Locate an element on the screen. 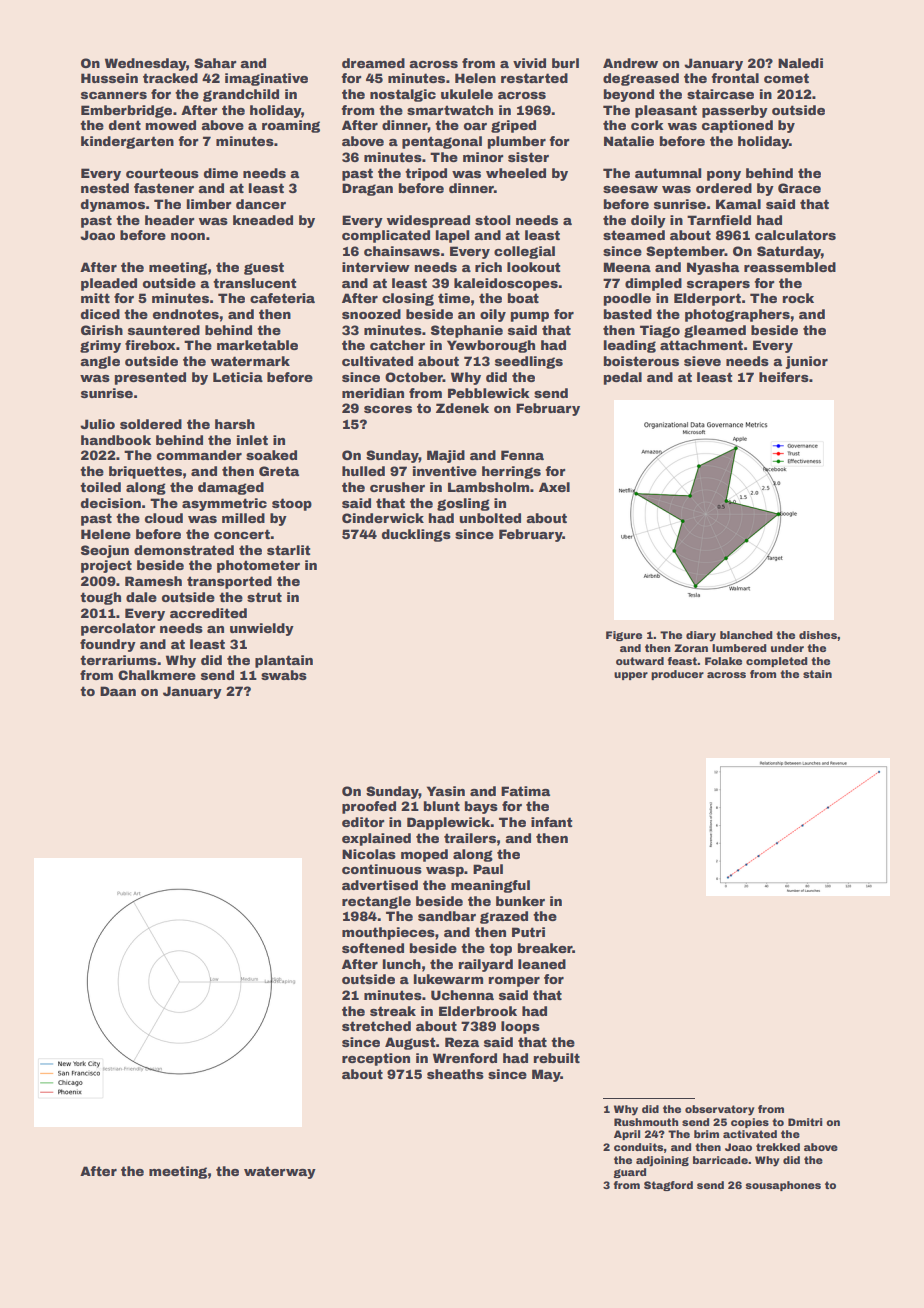 The height and width of the screenshot is (1308, 924). cafeteria is located at coordinates (282, 298).
